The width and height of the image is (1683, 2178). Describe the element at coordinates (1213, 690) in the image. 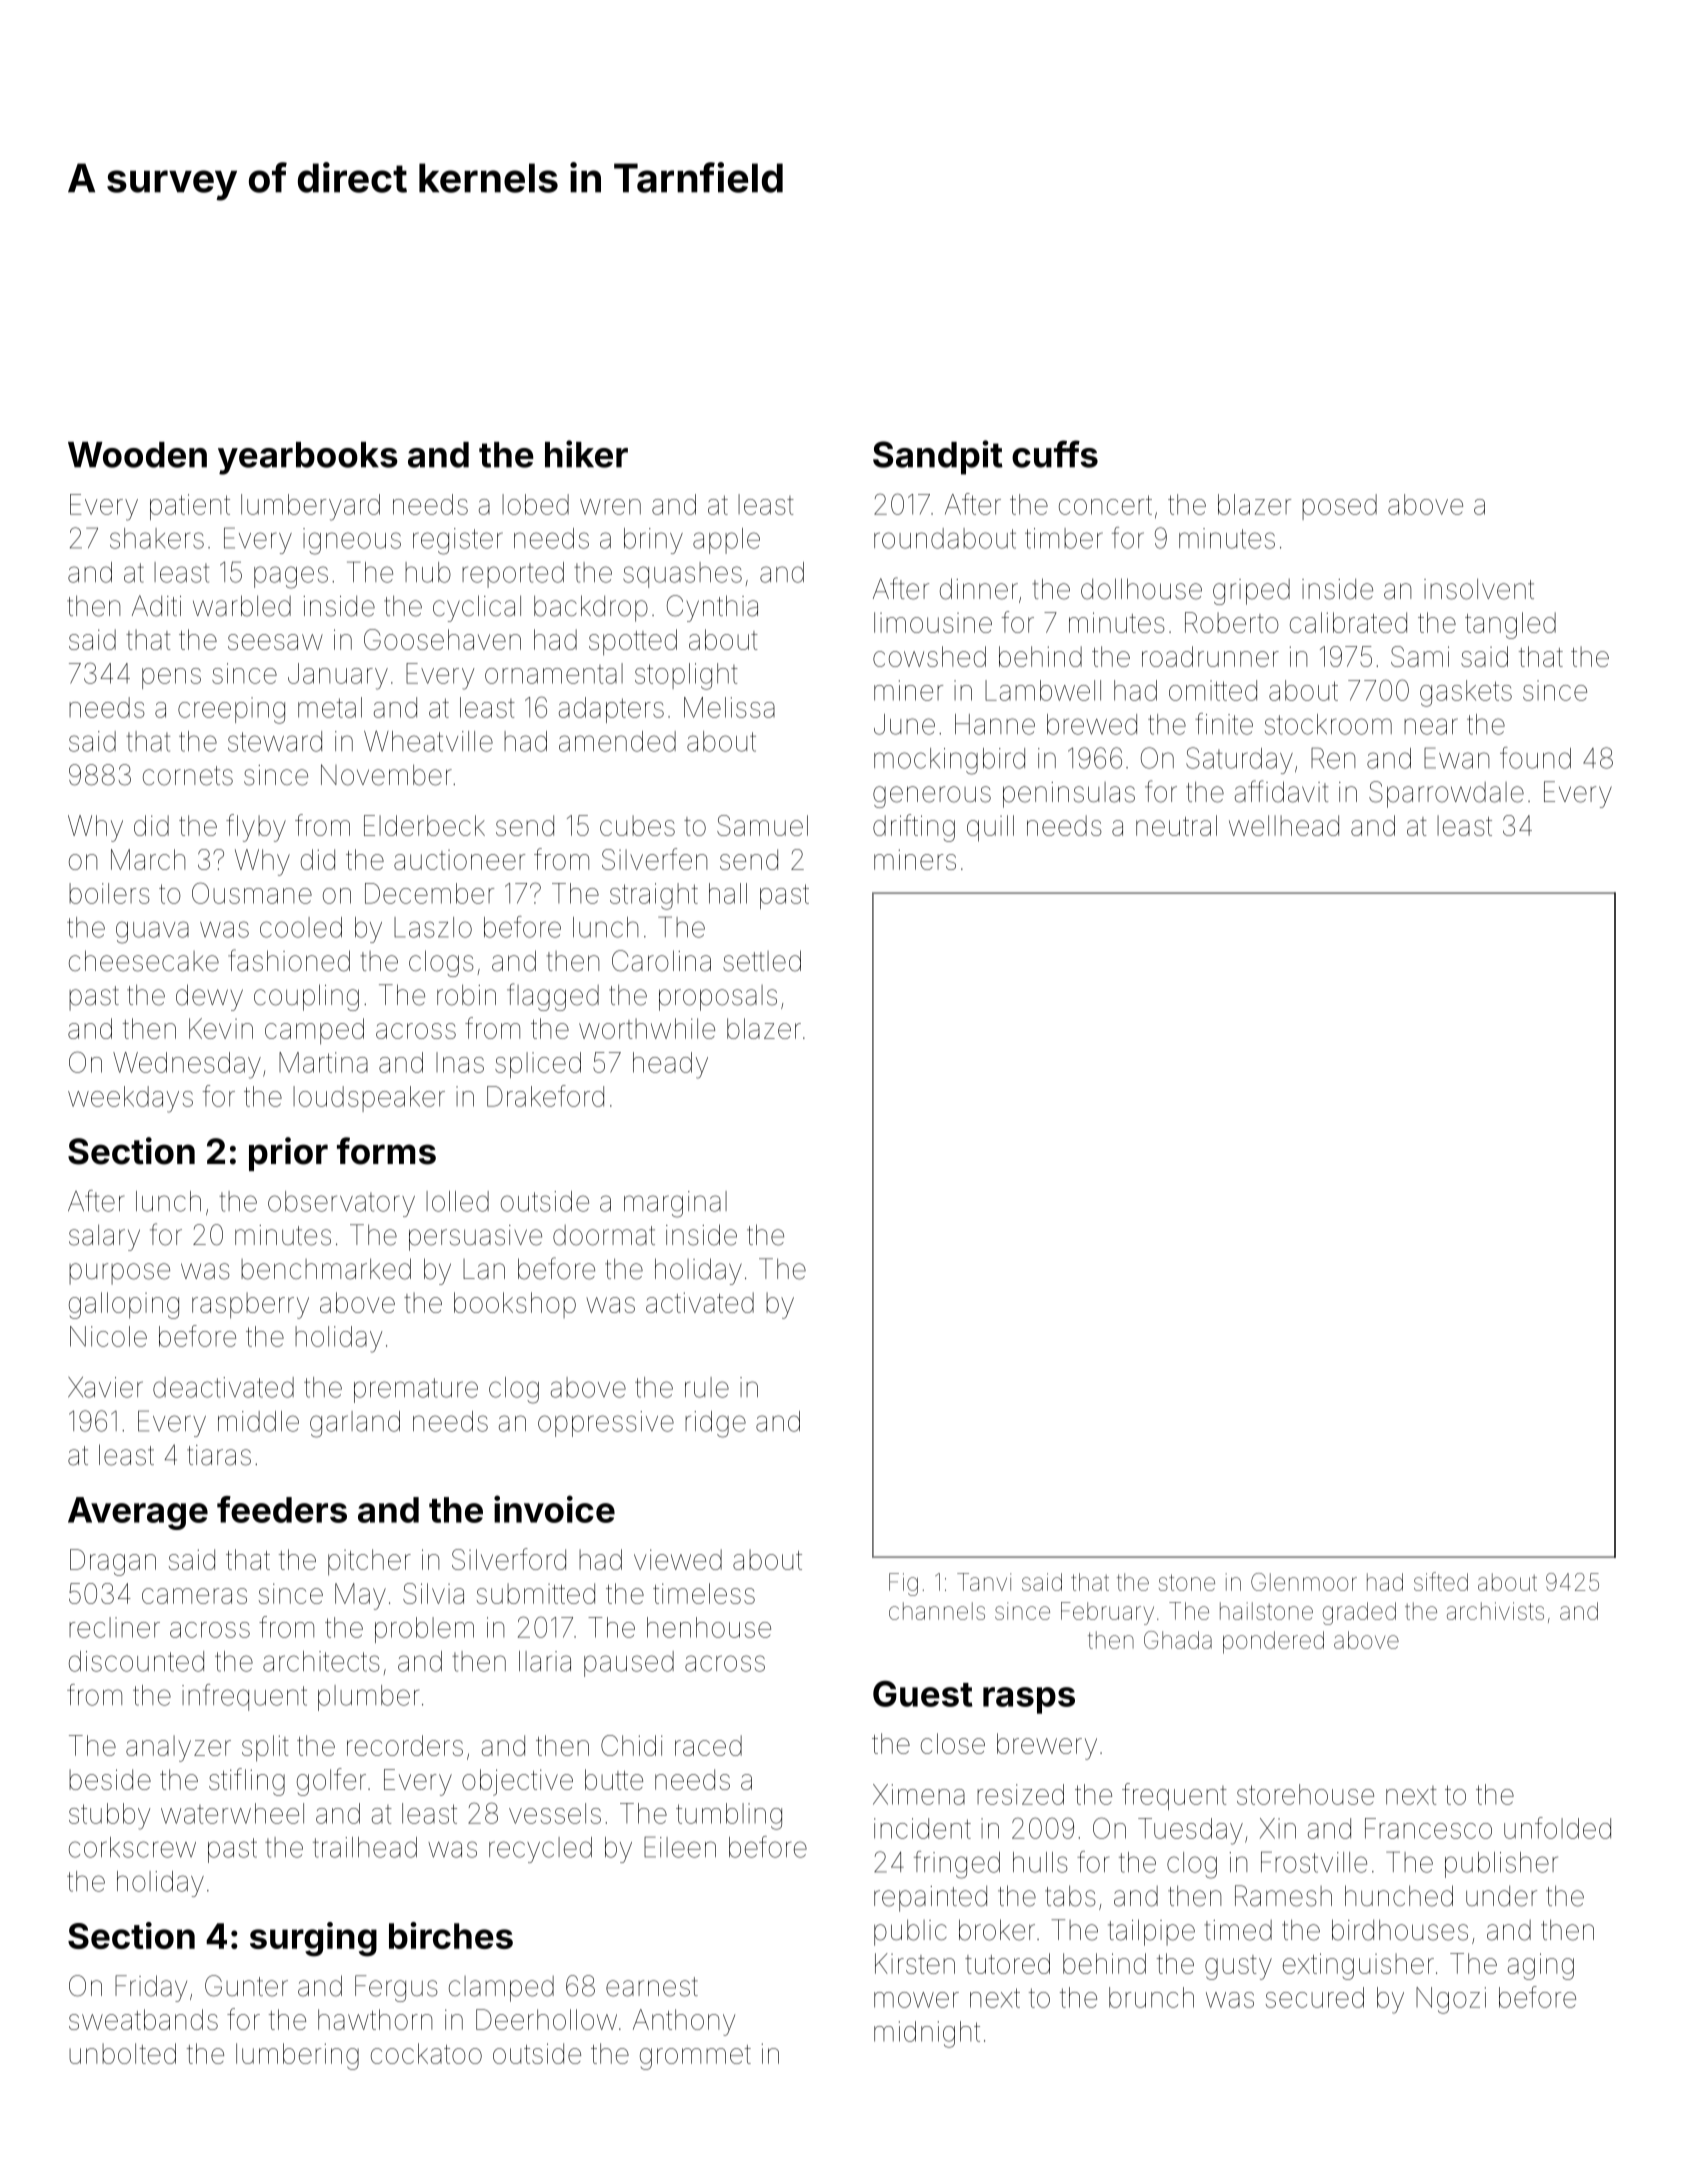

I see `omitted` at that location.
